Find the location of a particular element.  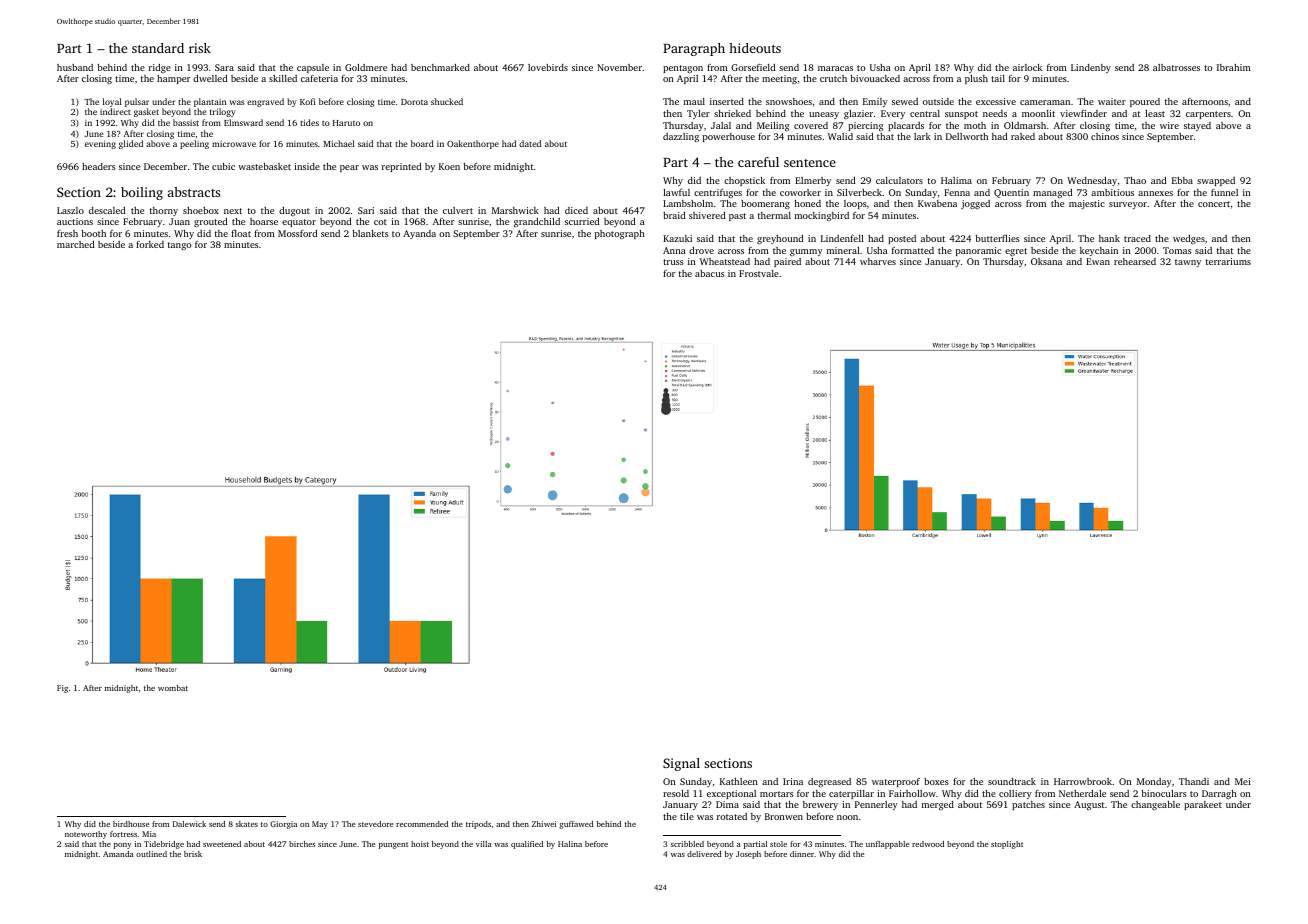

Thandi is located at coordinates (1194, 781).
